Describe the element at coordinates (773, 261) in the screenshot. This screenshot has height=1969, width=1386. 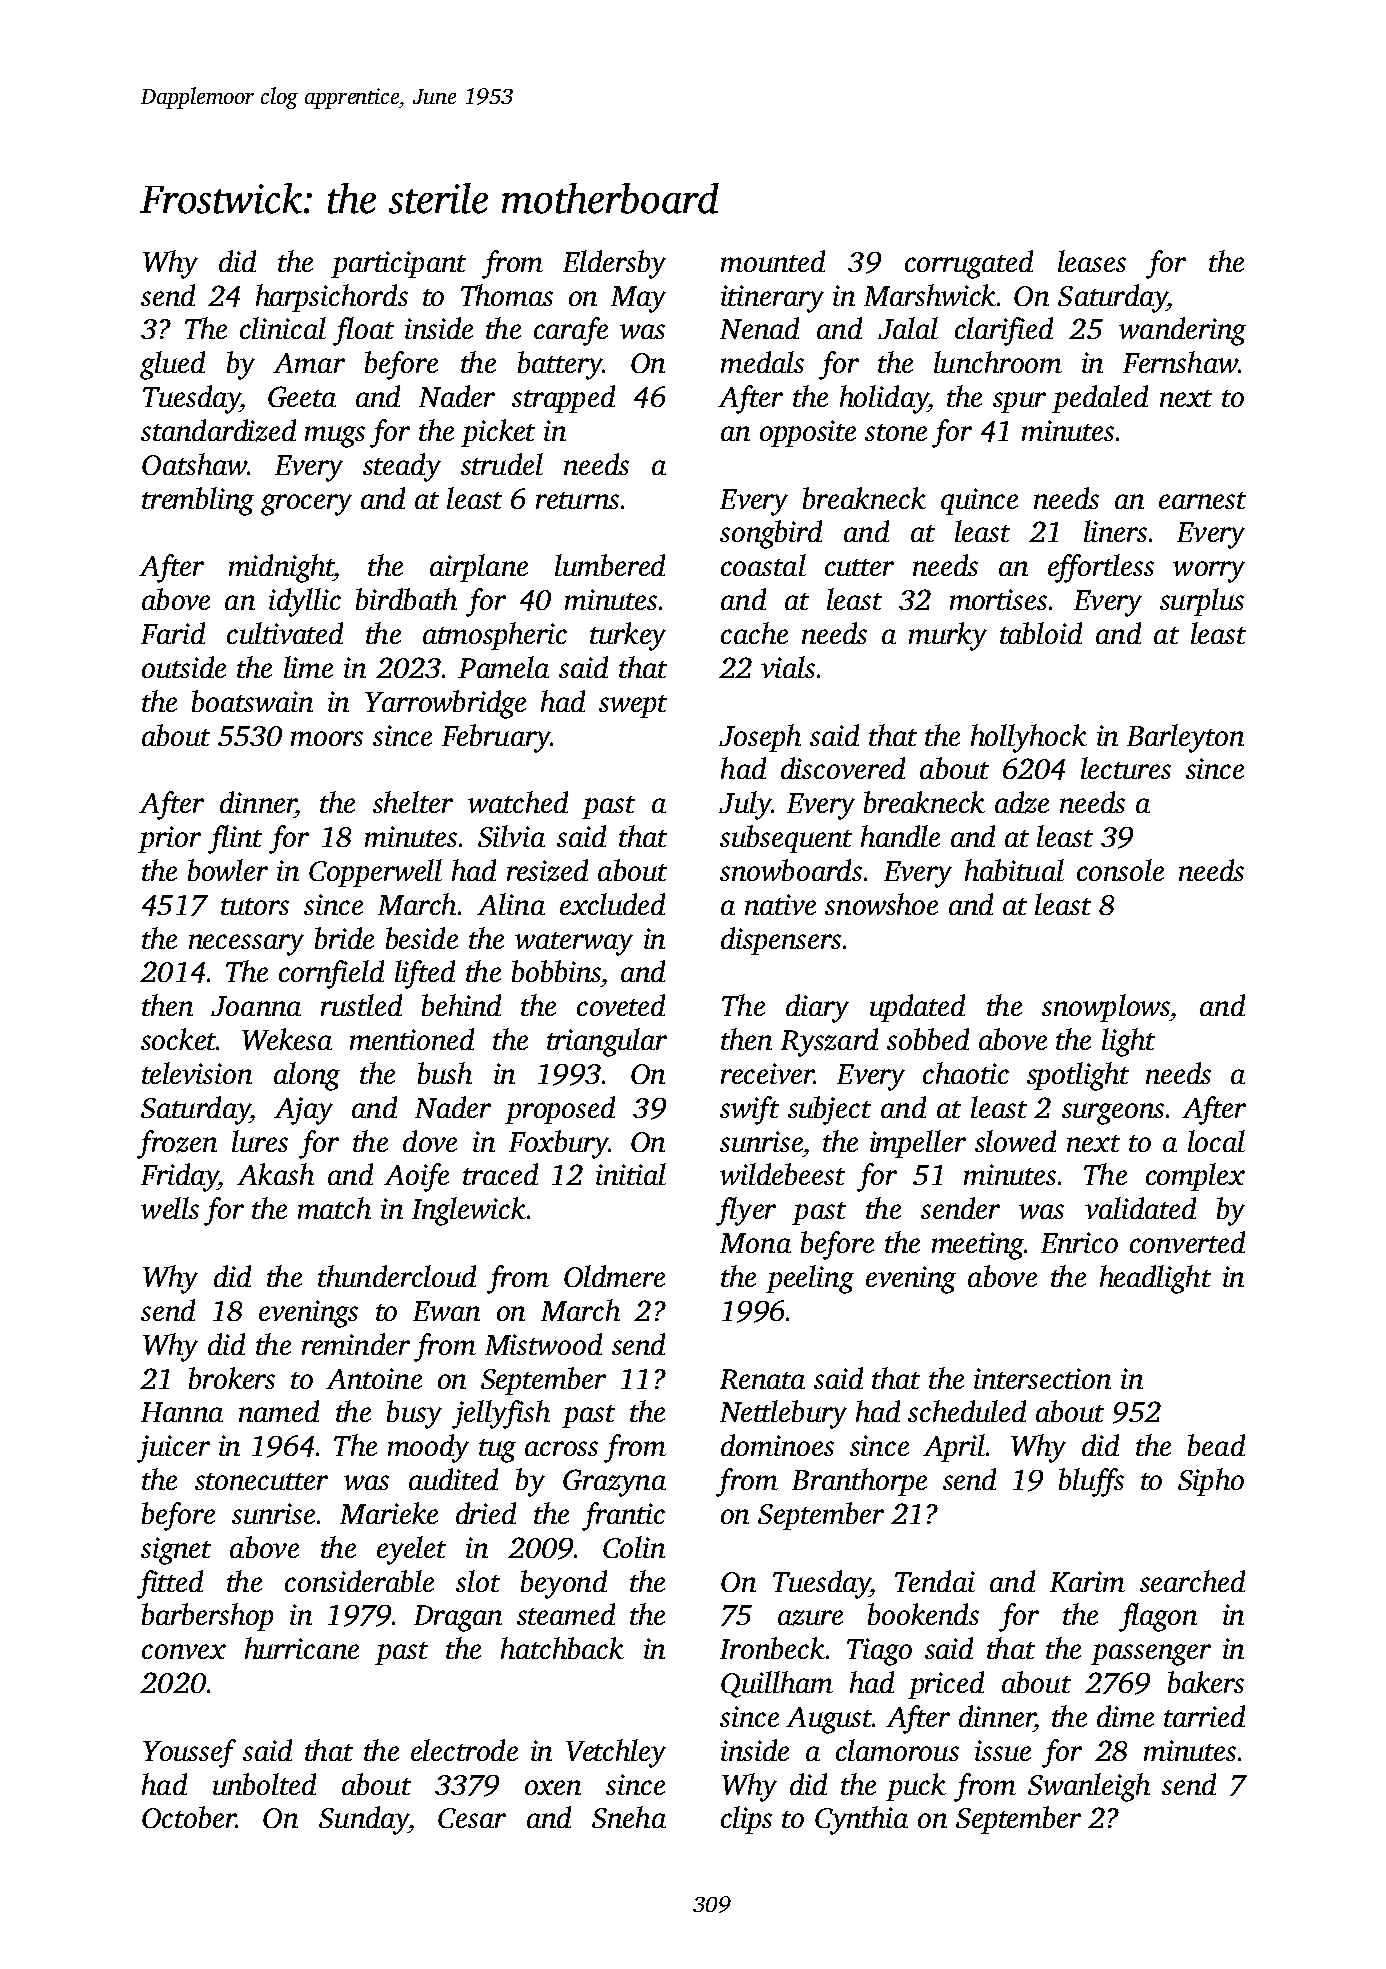
I see `mounted` at that location.
